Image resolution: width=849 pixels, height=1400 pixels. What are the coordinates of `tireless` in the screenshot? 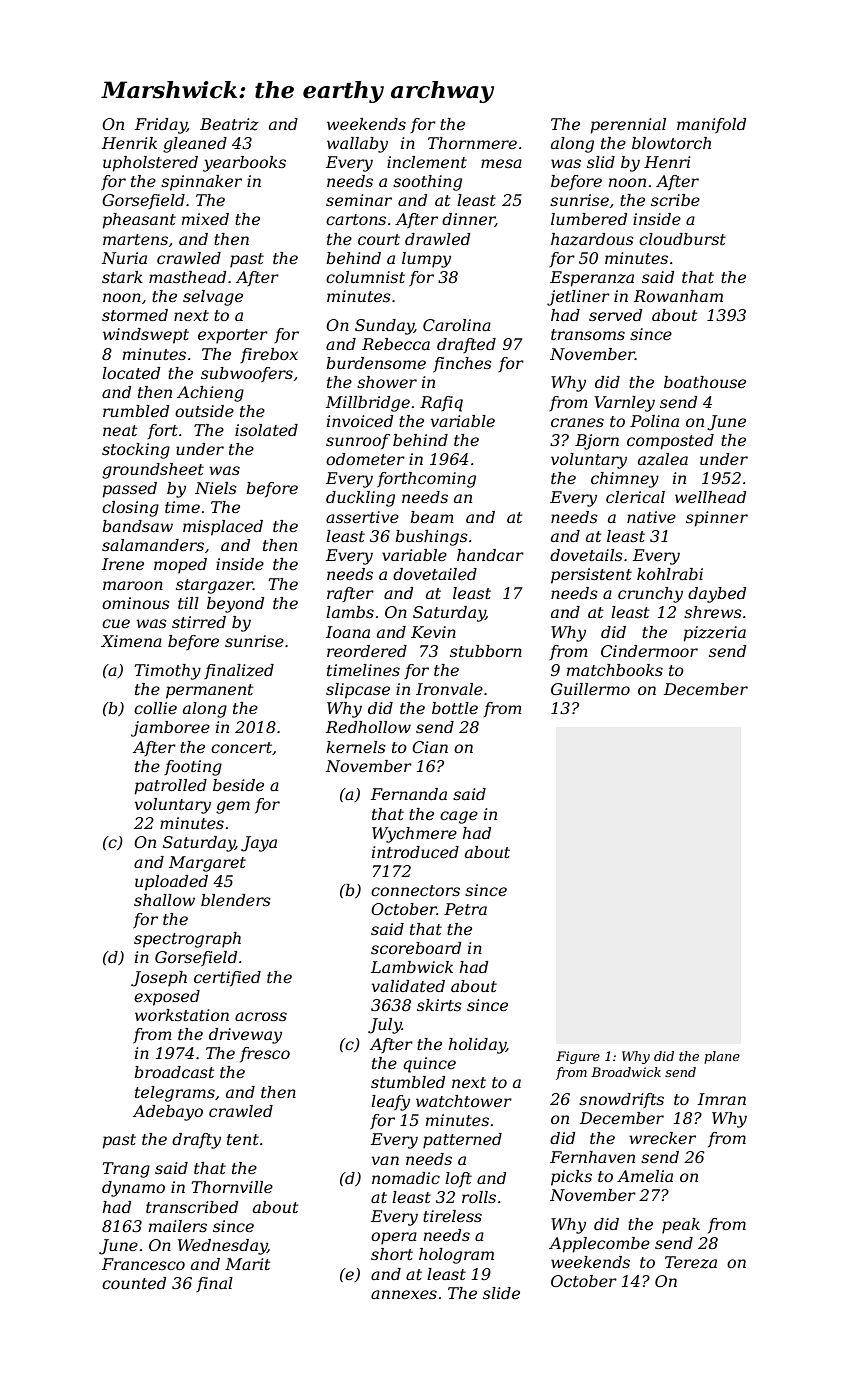 It's located at (452, 1216).
